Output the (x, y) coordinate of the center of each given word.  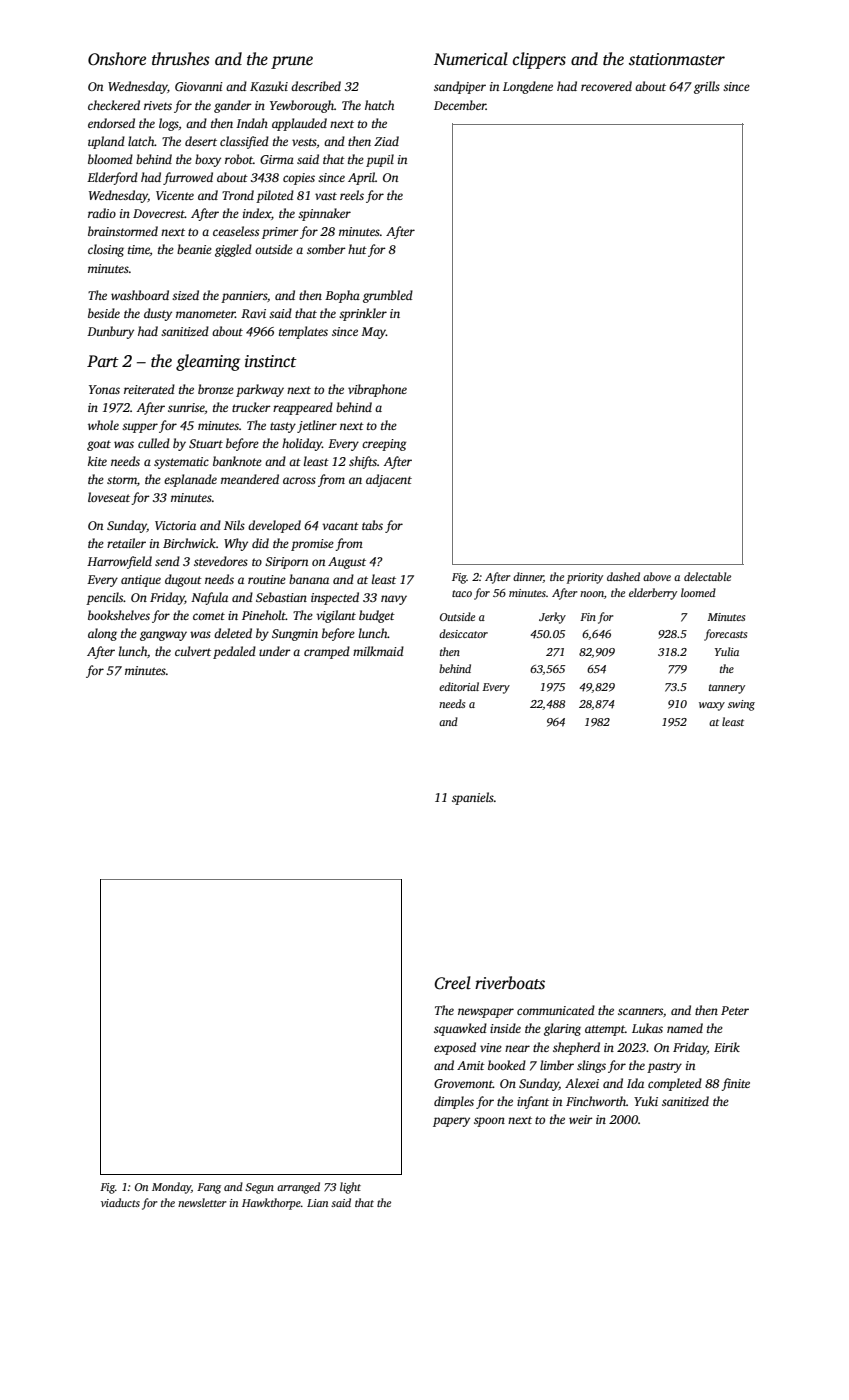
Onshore (117, 59)
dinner (528, 577)
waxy (712, 706)
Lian (317, 1203)
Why (236, 544)
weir (581, 1119)
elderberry (653, 594)
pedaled (234, 652)
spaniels (473, 798)
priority (585, 578)
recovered (606, 86)
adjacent (389, 480)
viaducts (120, 1202)
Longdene (528, 87)
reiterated (149, 389)
